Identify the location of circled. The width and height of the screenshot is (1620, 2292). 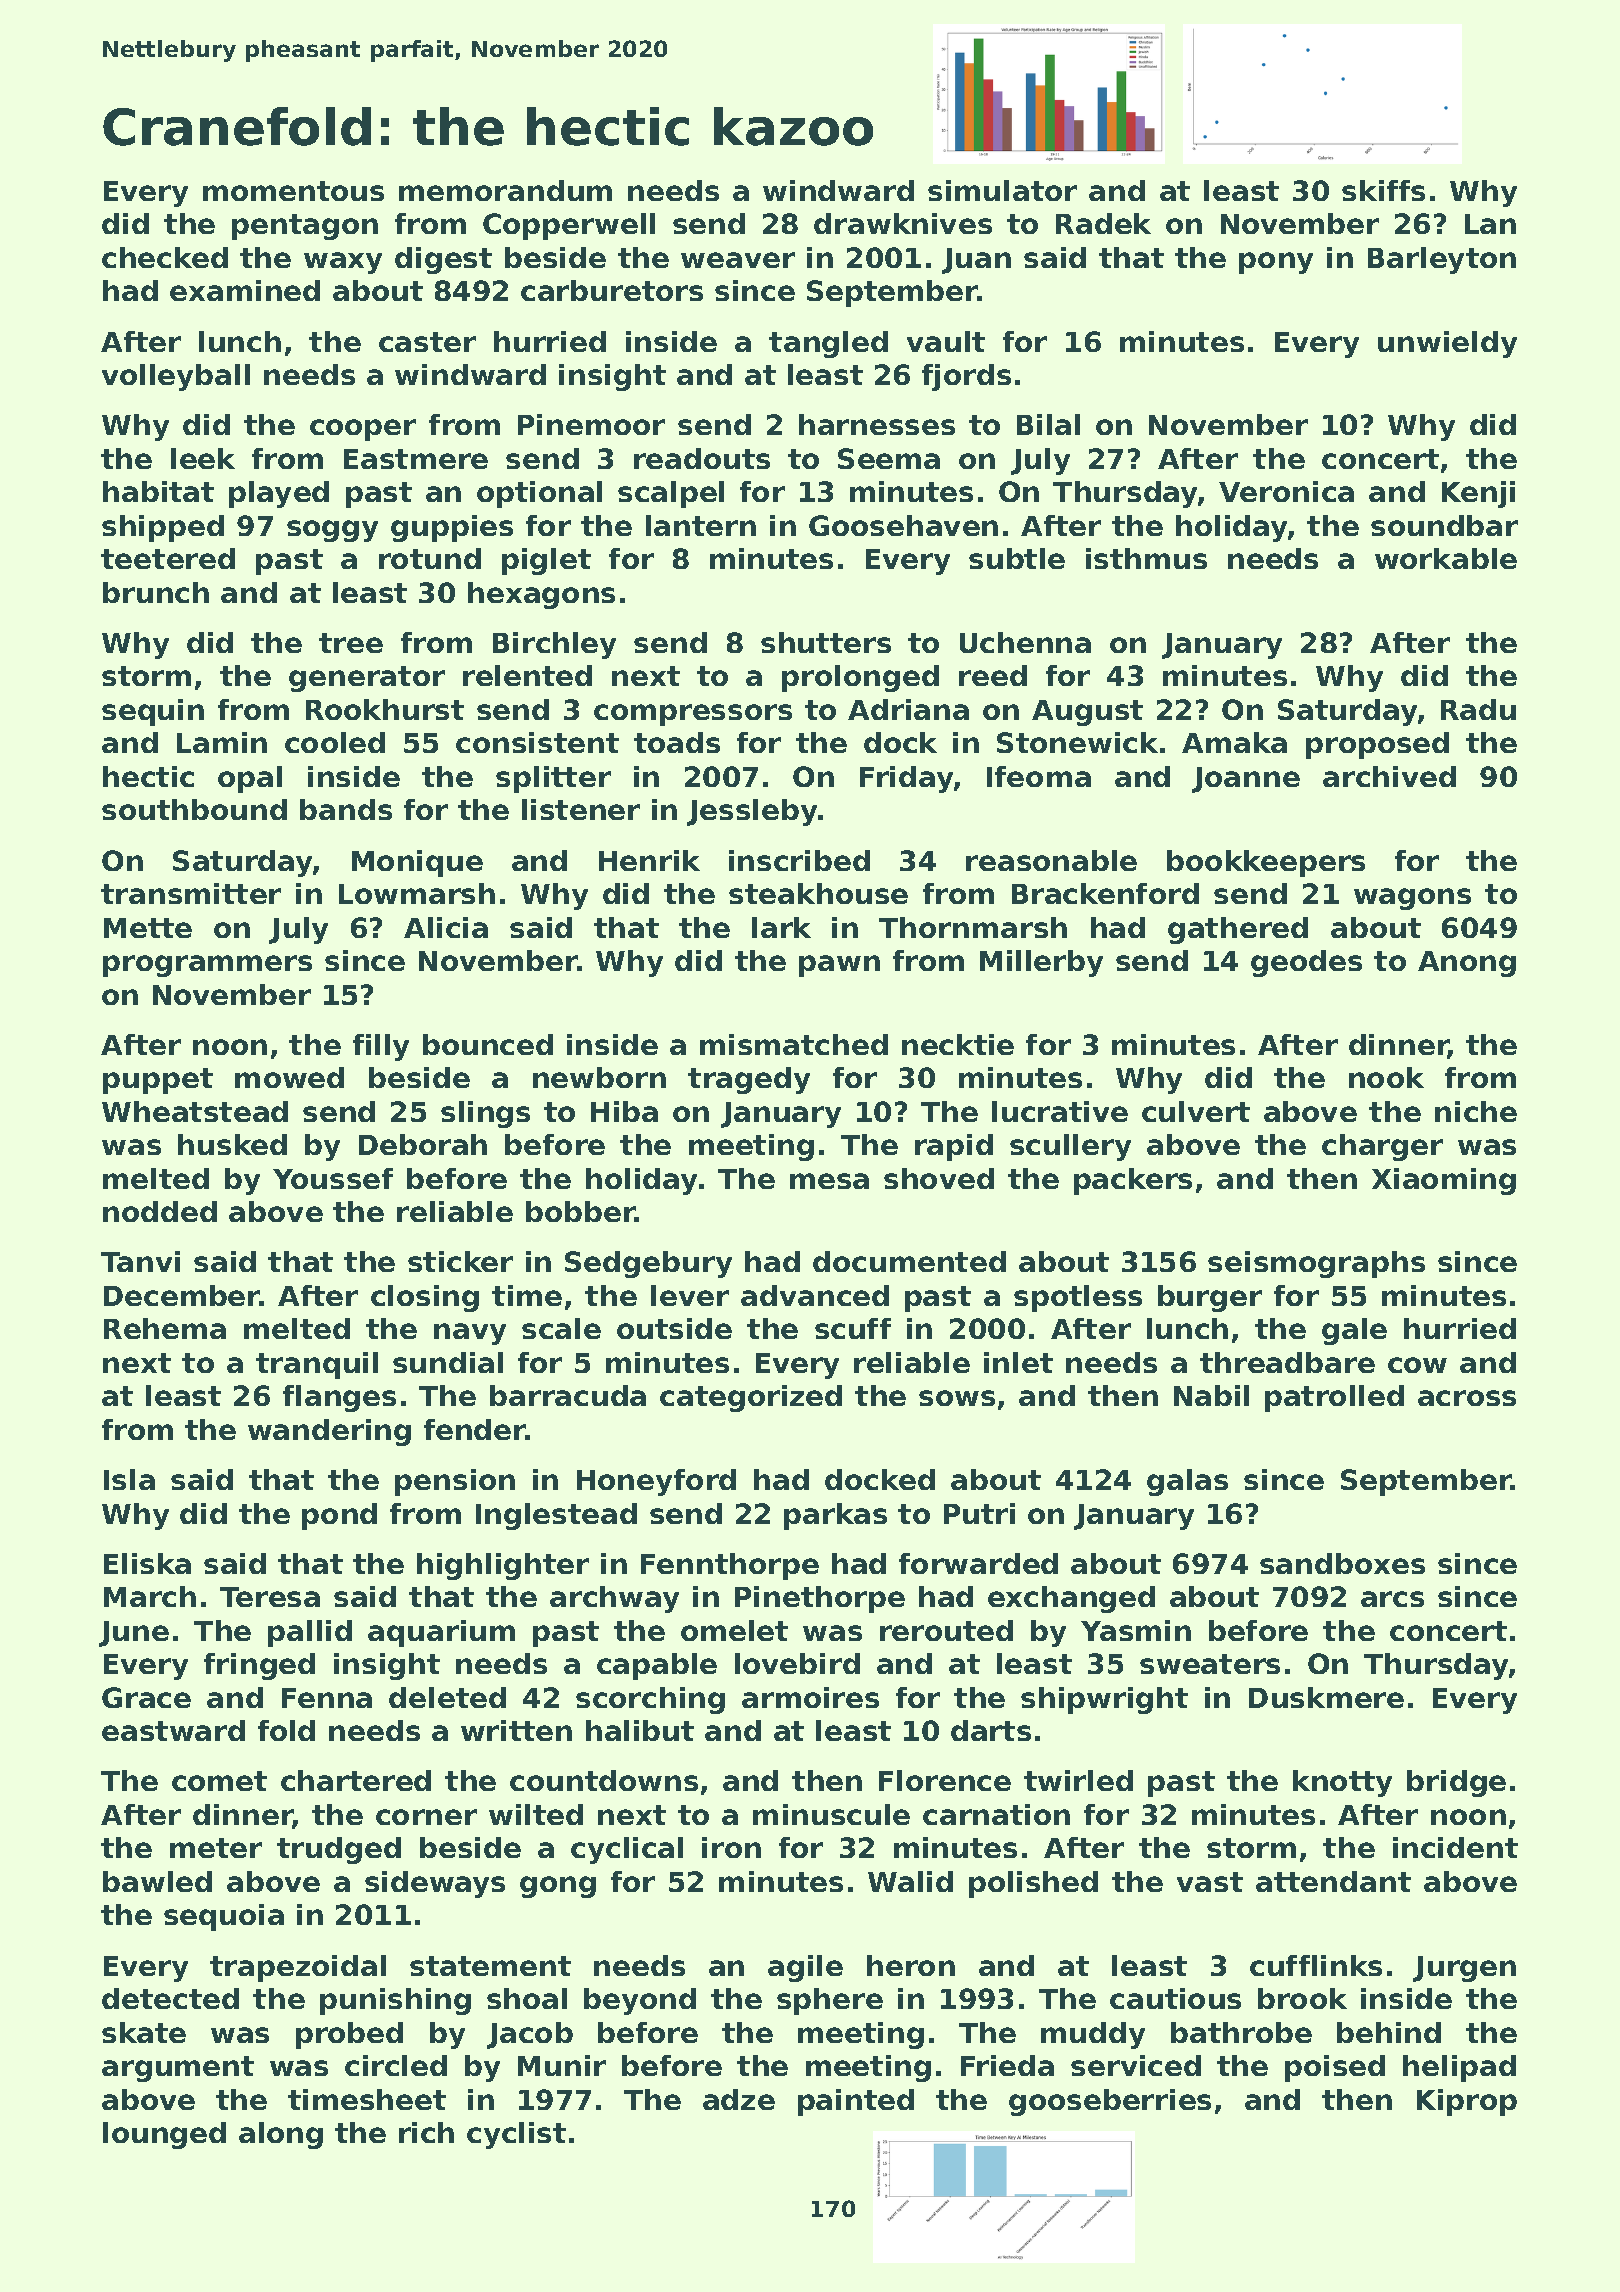
(396, 2065).
